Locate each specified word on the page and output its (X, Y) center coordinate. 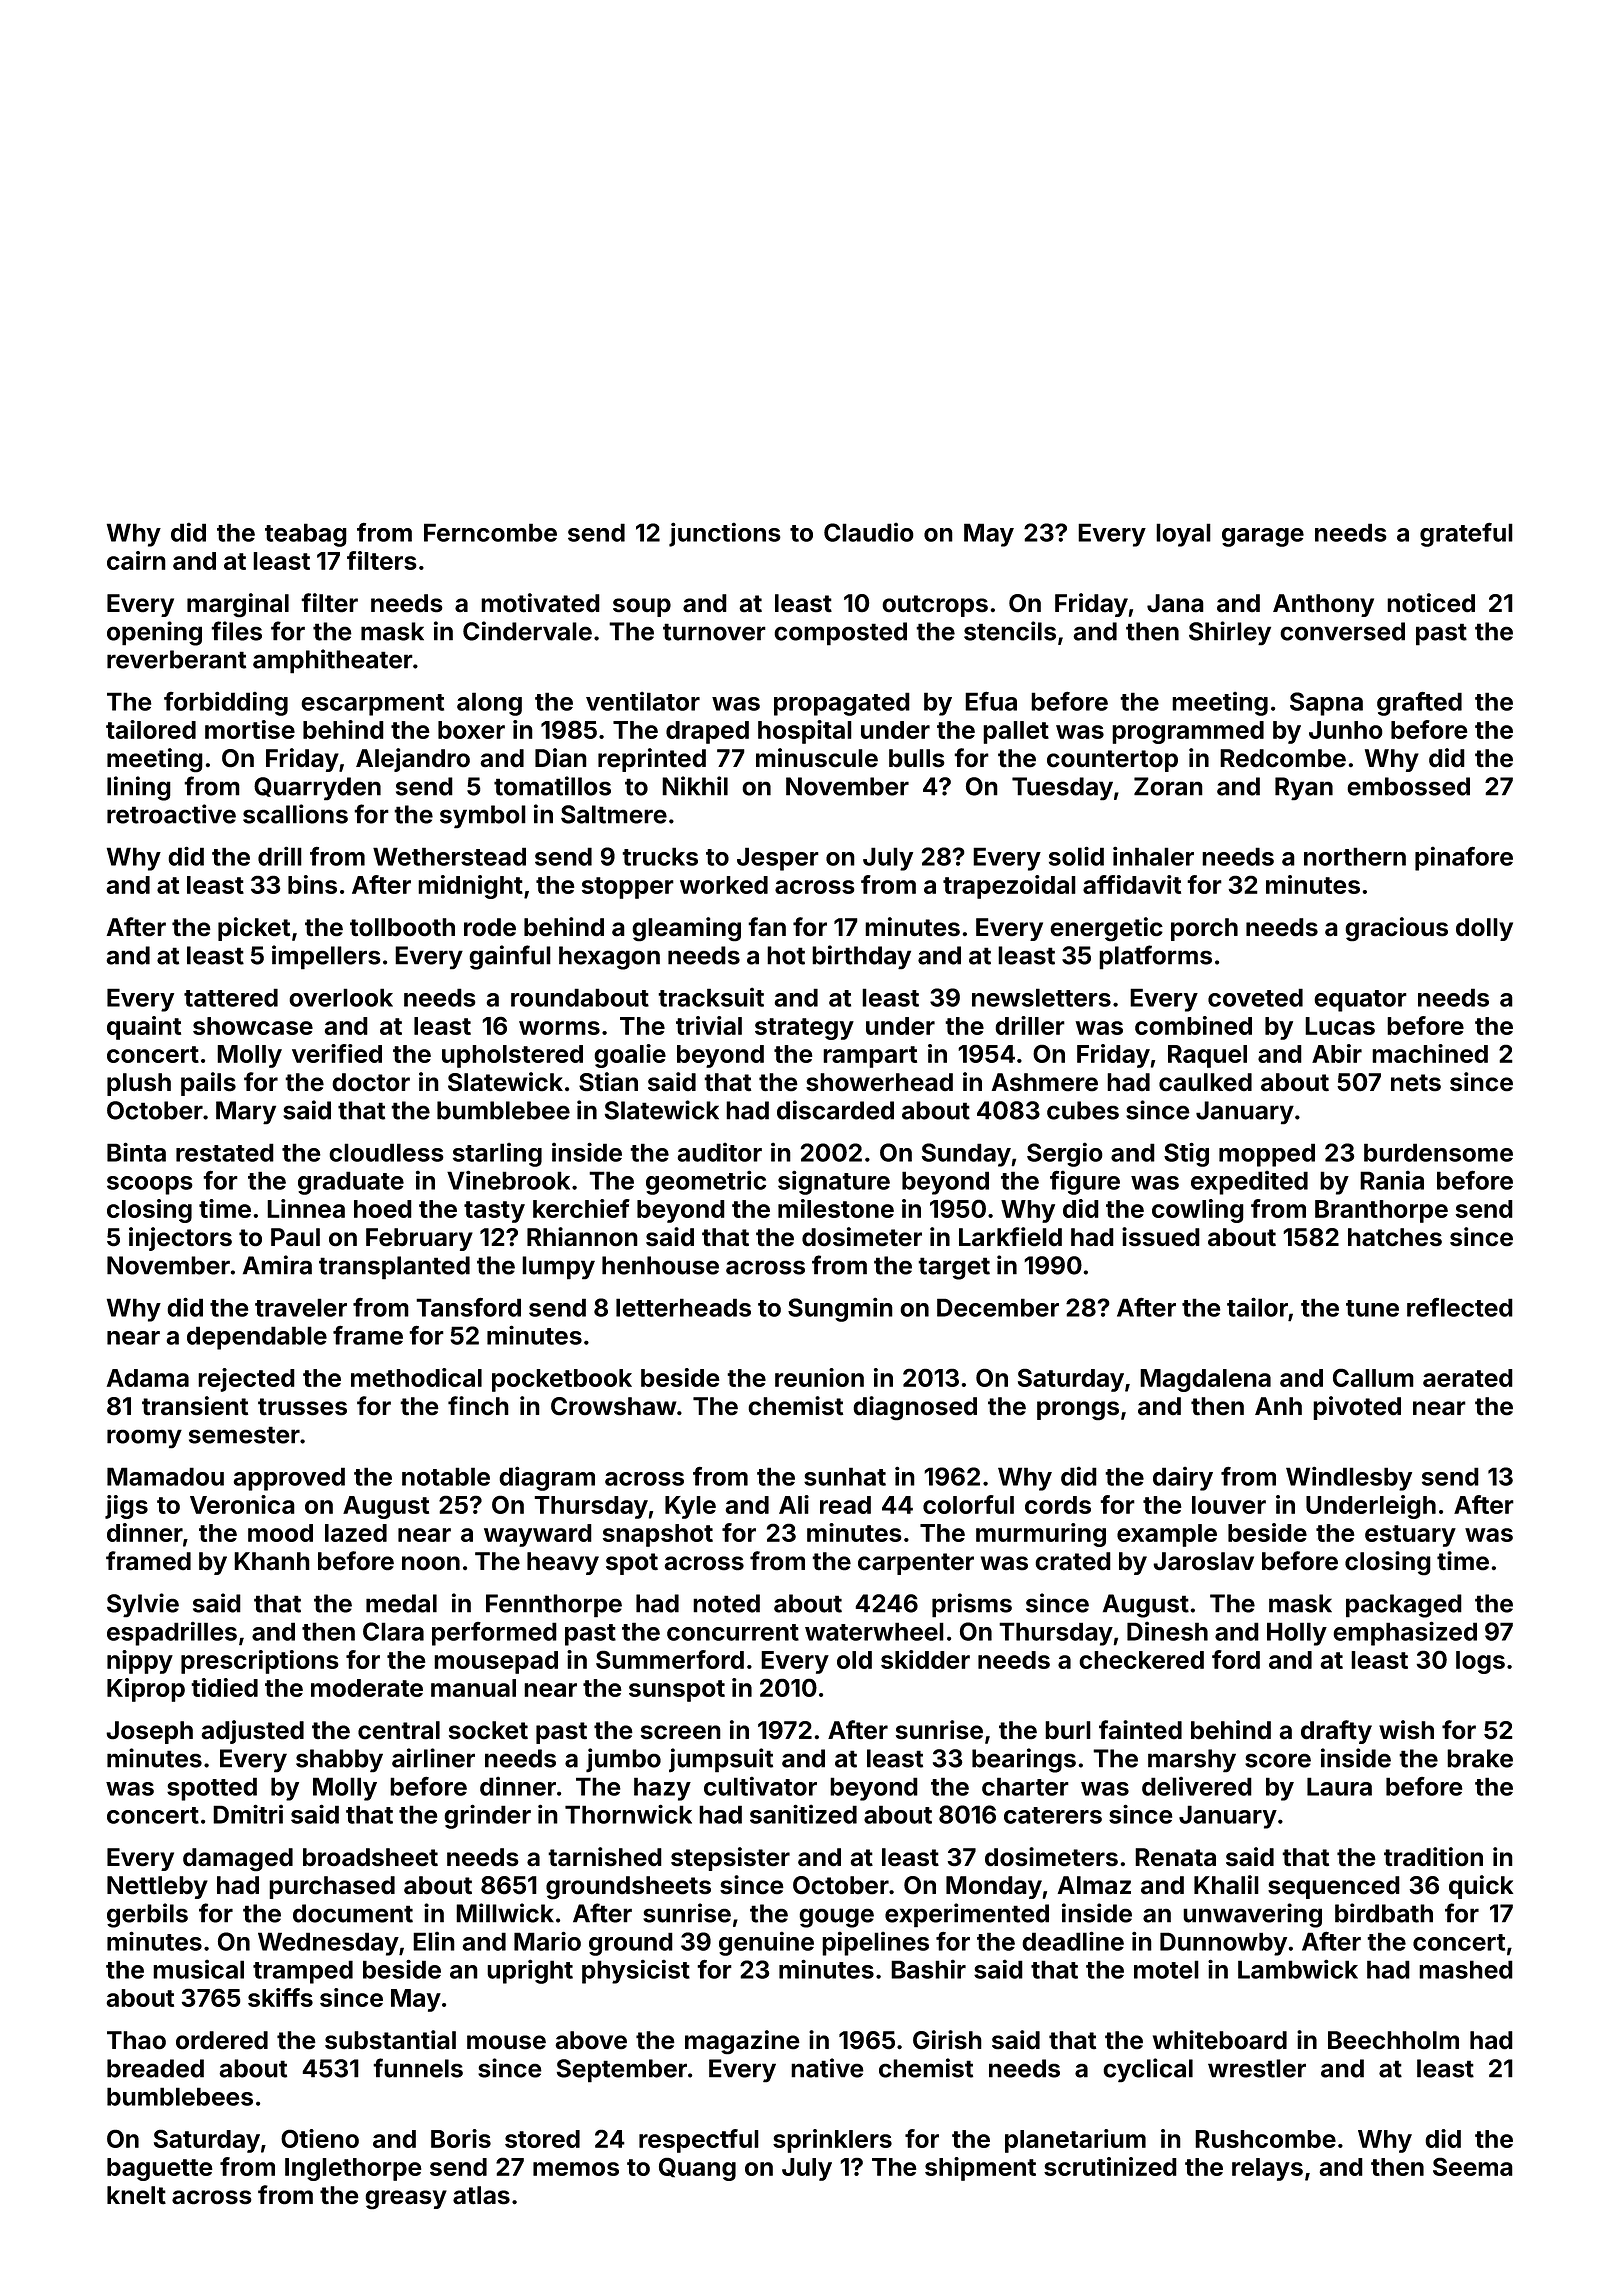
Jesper (778, 859)
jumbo (623, 1760)
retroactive (171, 814)
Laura (1339, 1786)
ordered (222, 2040)
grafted (1419, 703)
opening (154, 633)
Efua (991, 701)
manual (473, 1688)
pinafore (1464, 858)
